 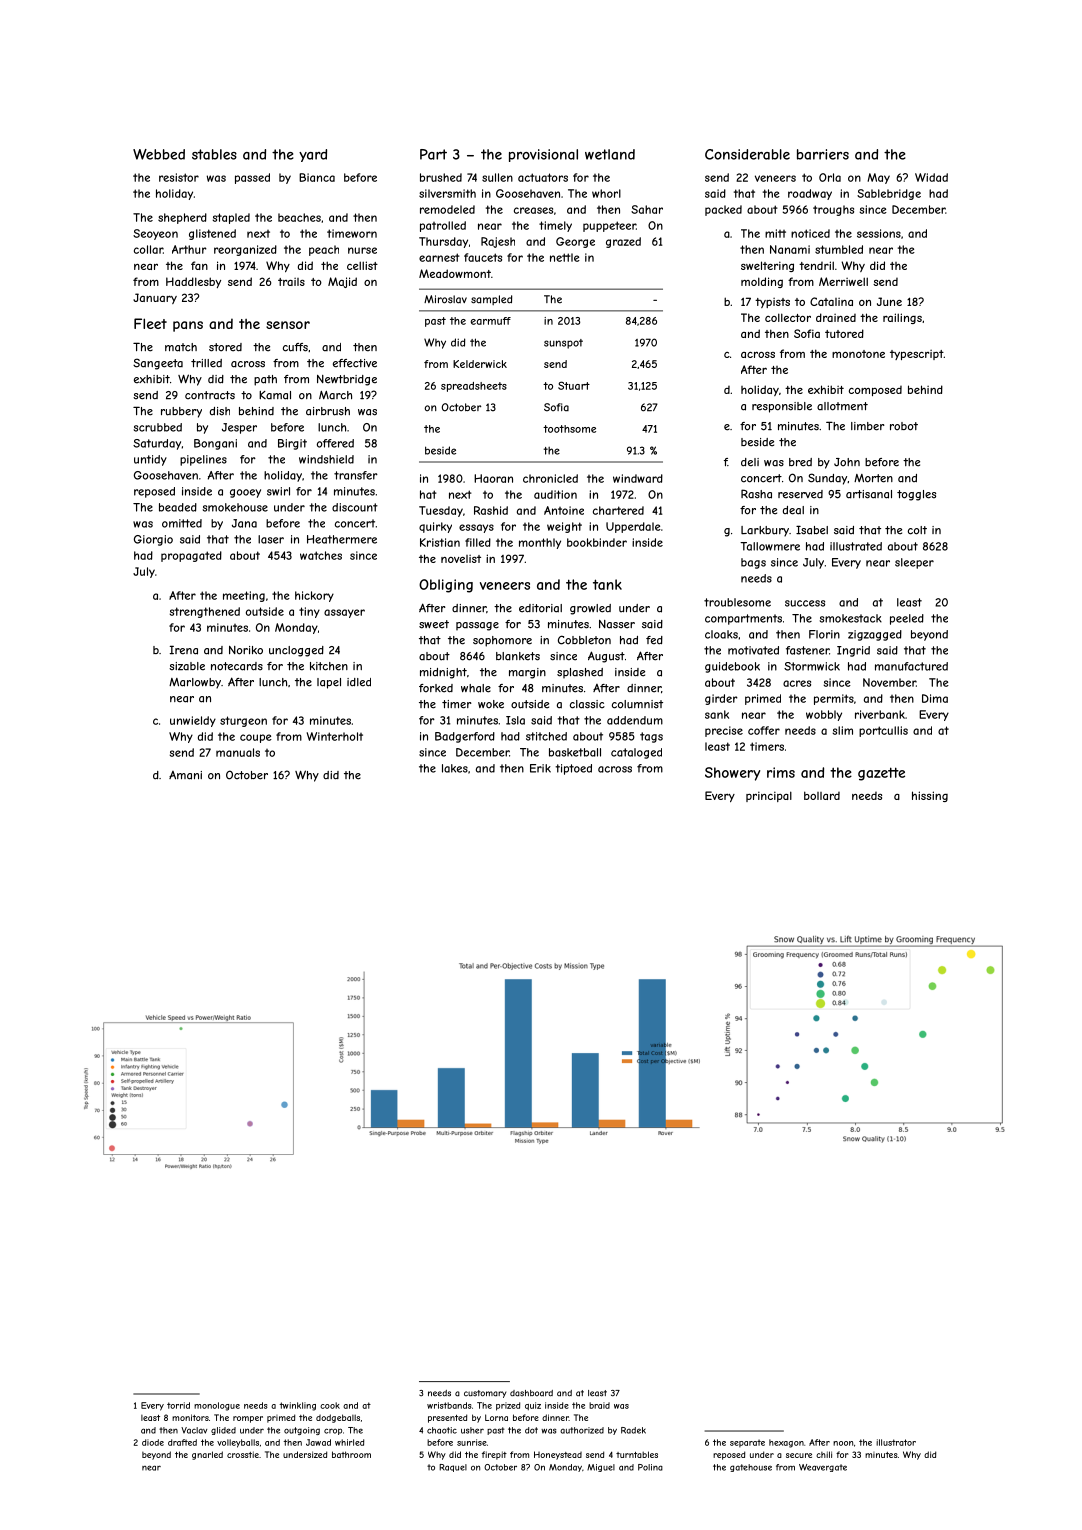 I want to click on robot, so click(x=904, y=426).
